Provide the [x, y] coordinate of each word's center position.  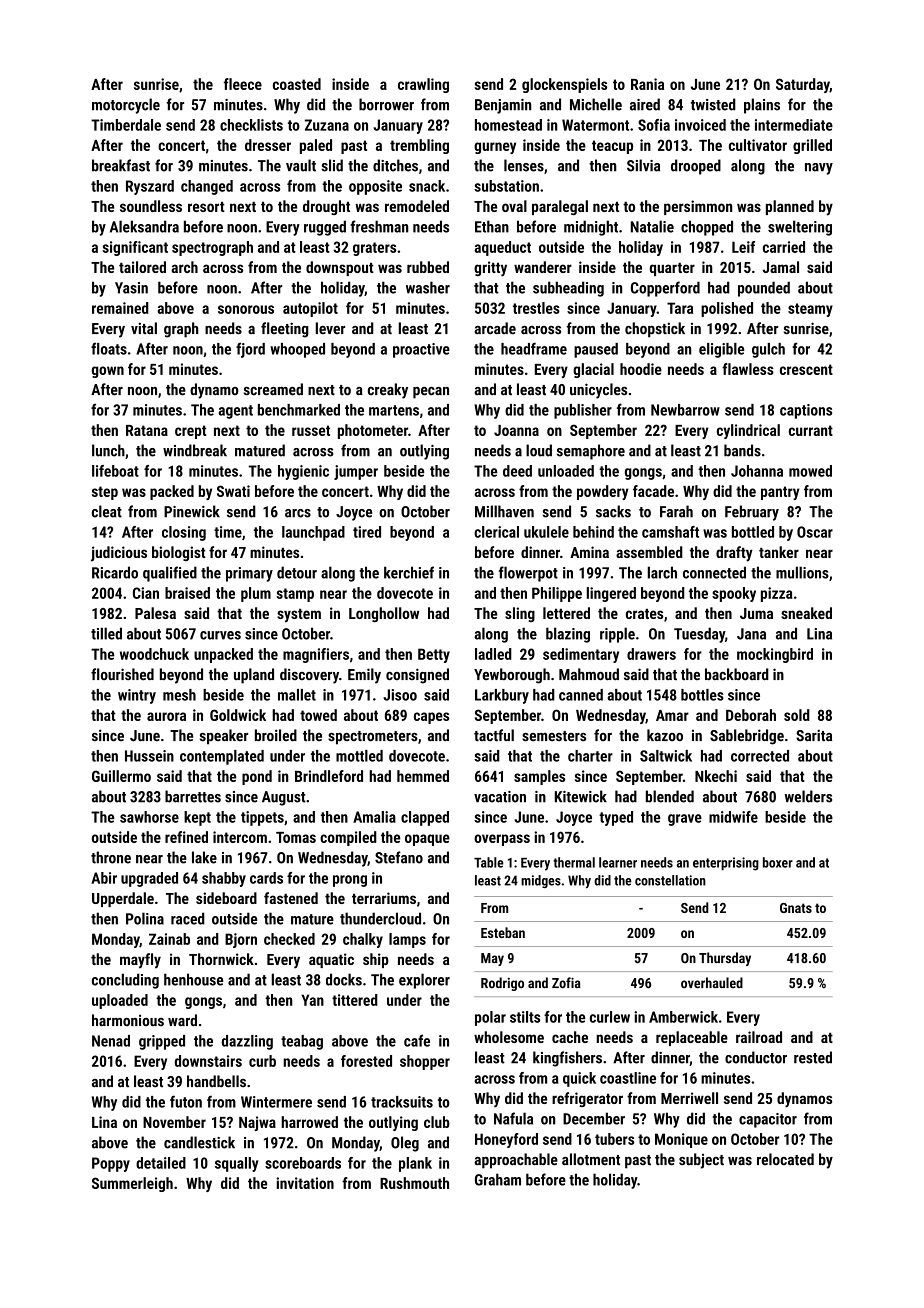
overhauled [712, 983]
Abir [104, 878]
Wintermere [276, 1102]
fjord [250, 350]
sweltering [800, 228]
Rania [647, 84]
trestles [536, 308]
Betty [434, 655]
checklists [251, 125]
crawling [423, 85]
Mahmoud [589, 674]
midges [541, 881]
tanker [779, 552]
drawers [651, 654]
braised [187, 593]
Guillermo [121, 776]
